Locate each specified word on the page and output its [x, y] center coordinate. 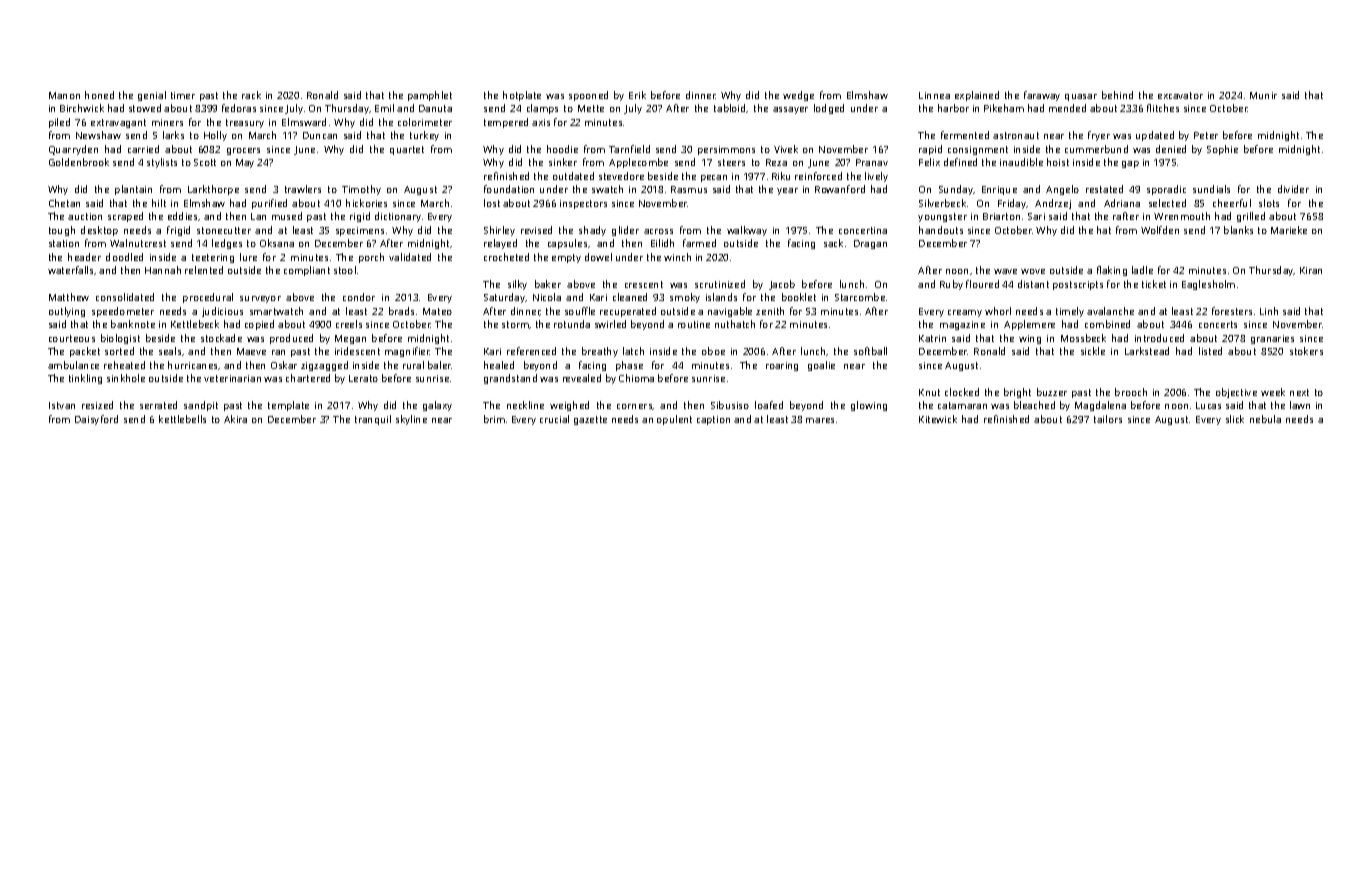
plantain [133, 190]
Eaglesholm [1208, 285]
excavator [1180, 95]
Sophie [1222, 150]
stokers [1306, 351]
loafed [769, 405]
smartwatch [276, 311]
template [288, 406]
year [787, 191]
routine [694, 324]
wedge [798, 96]
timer [183, 95]
